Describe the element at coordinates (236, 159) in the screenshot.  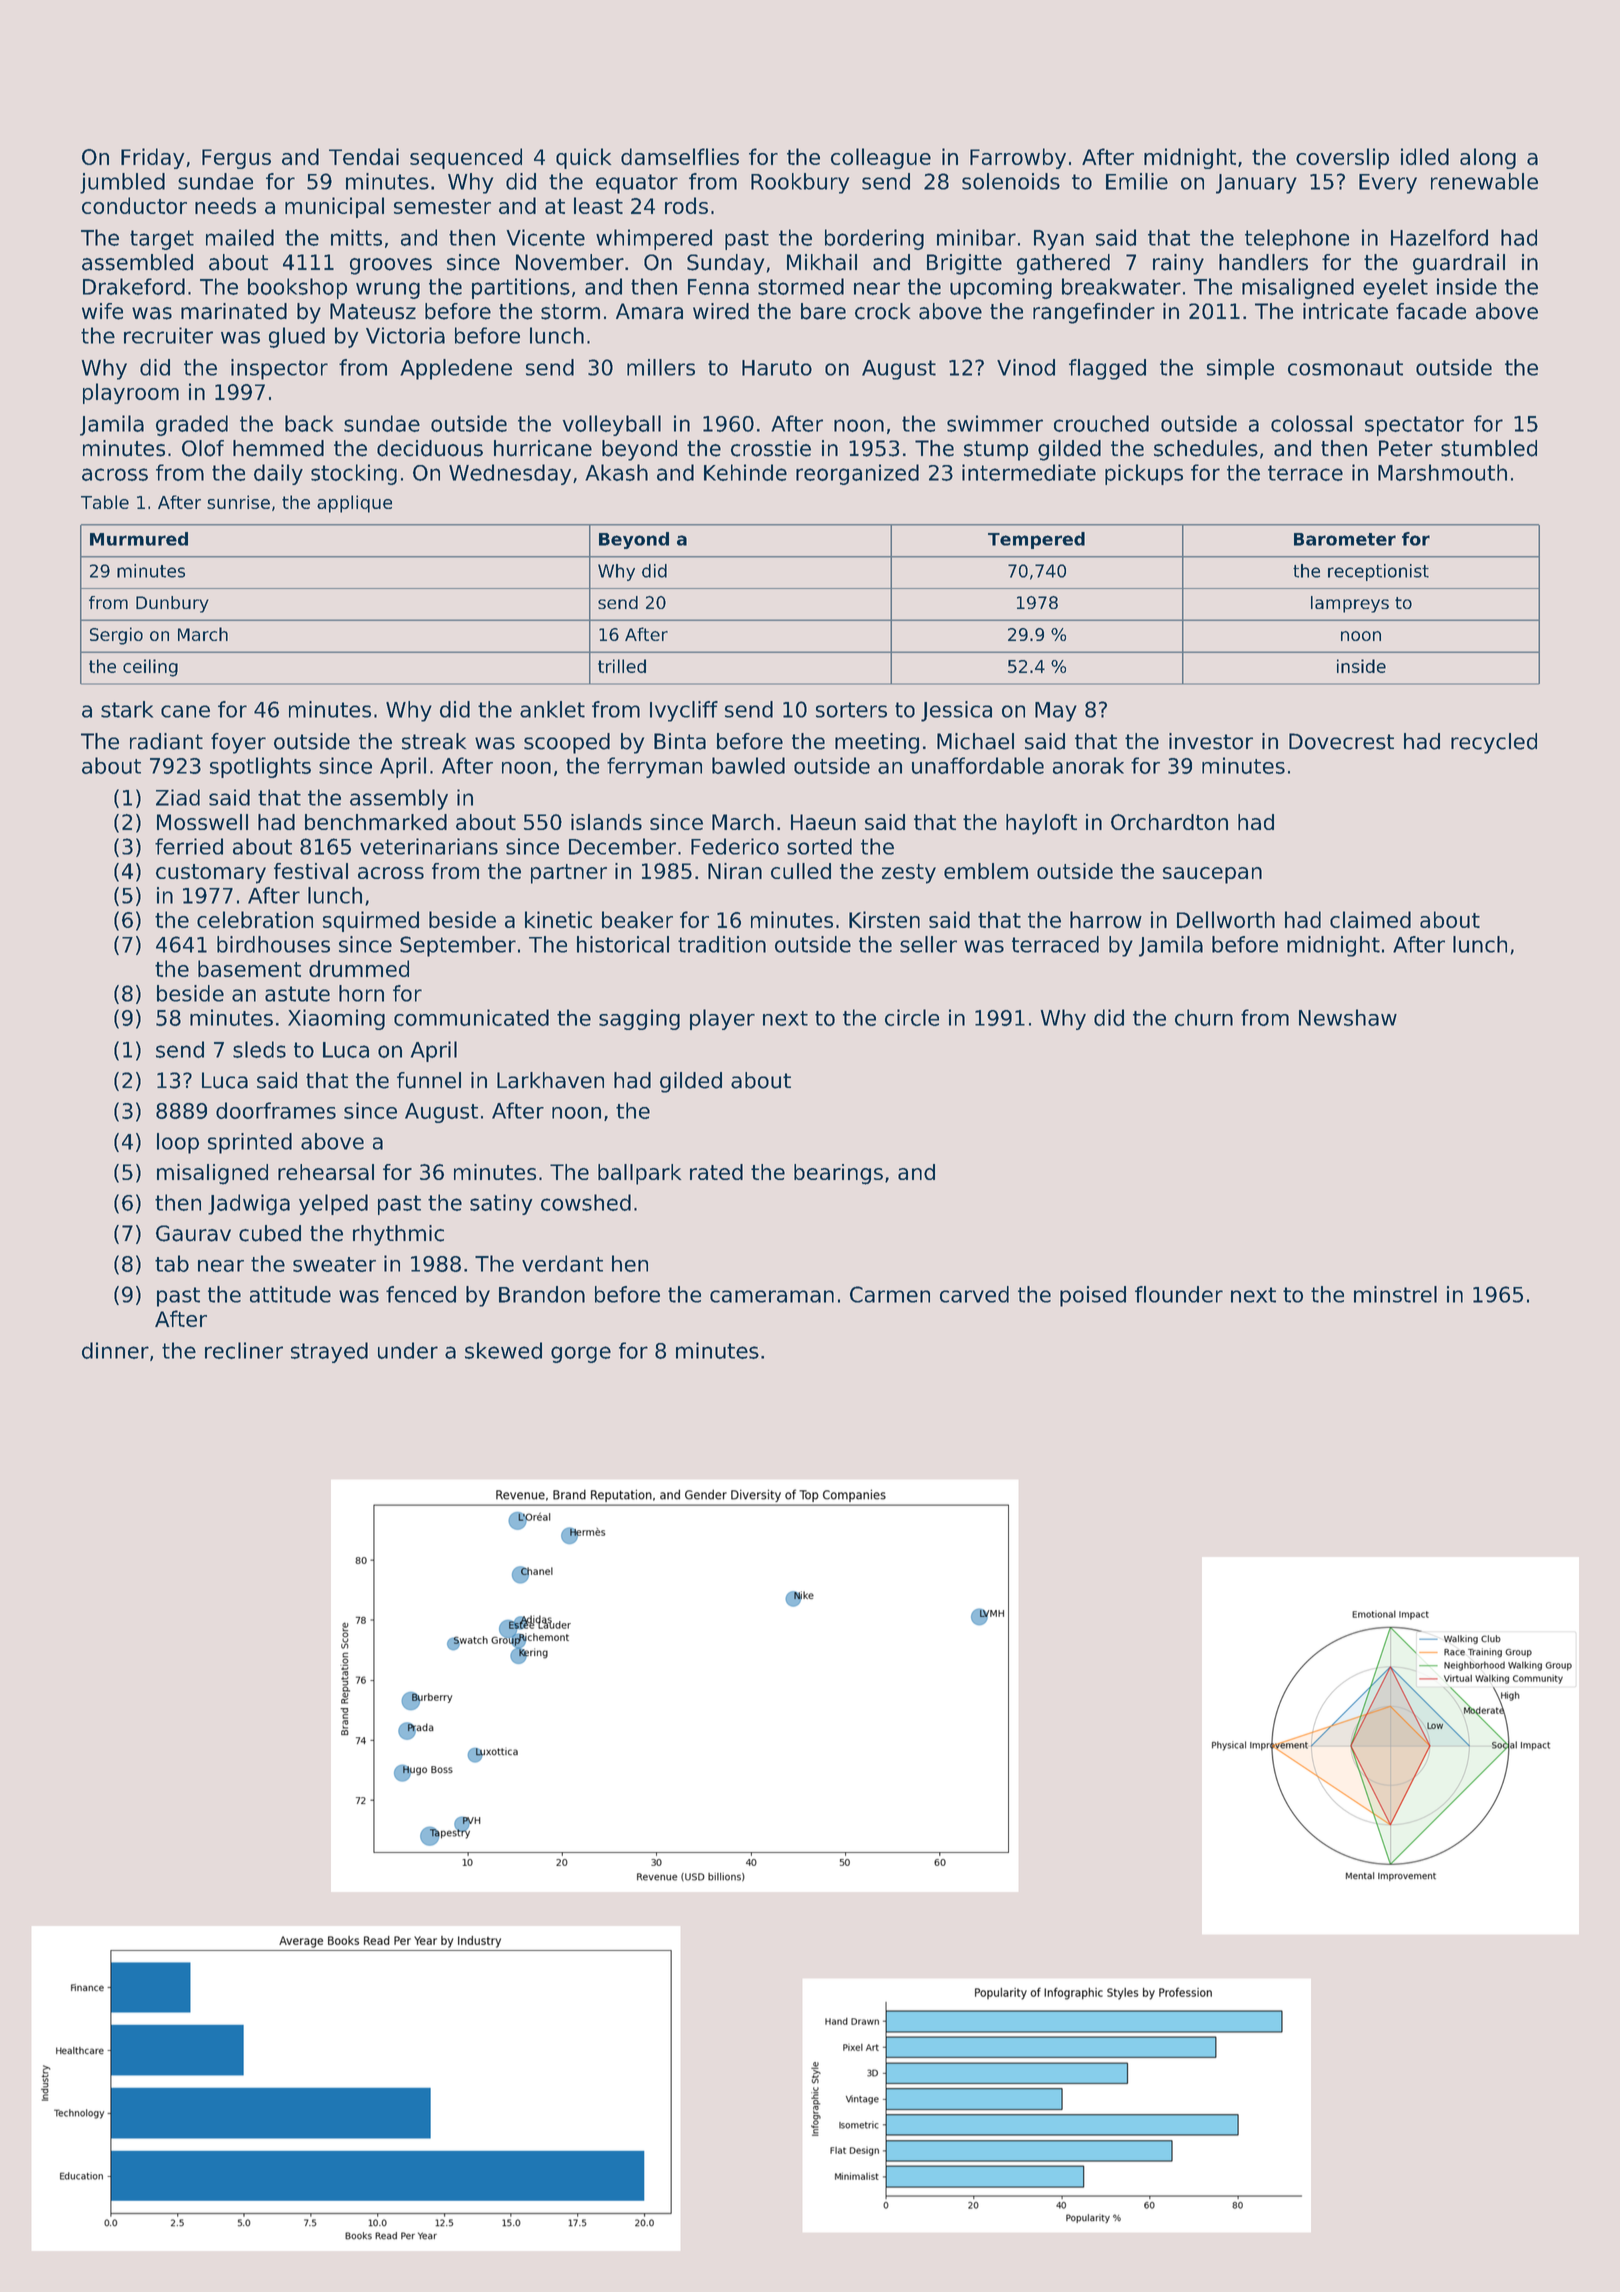
I see `Fergus` at that location.
